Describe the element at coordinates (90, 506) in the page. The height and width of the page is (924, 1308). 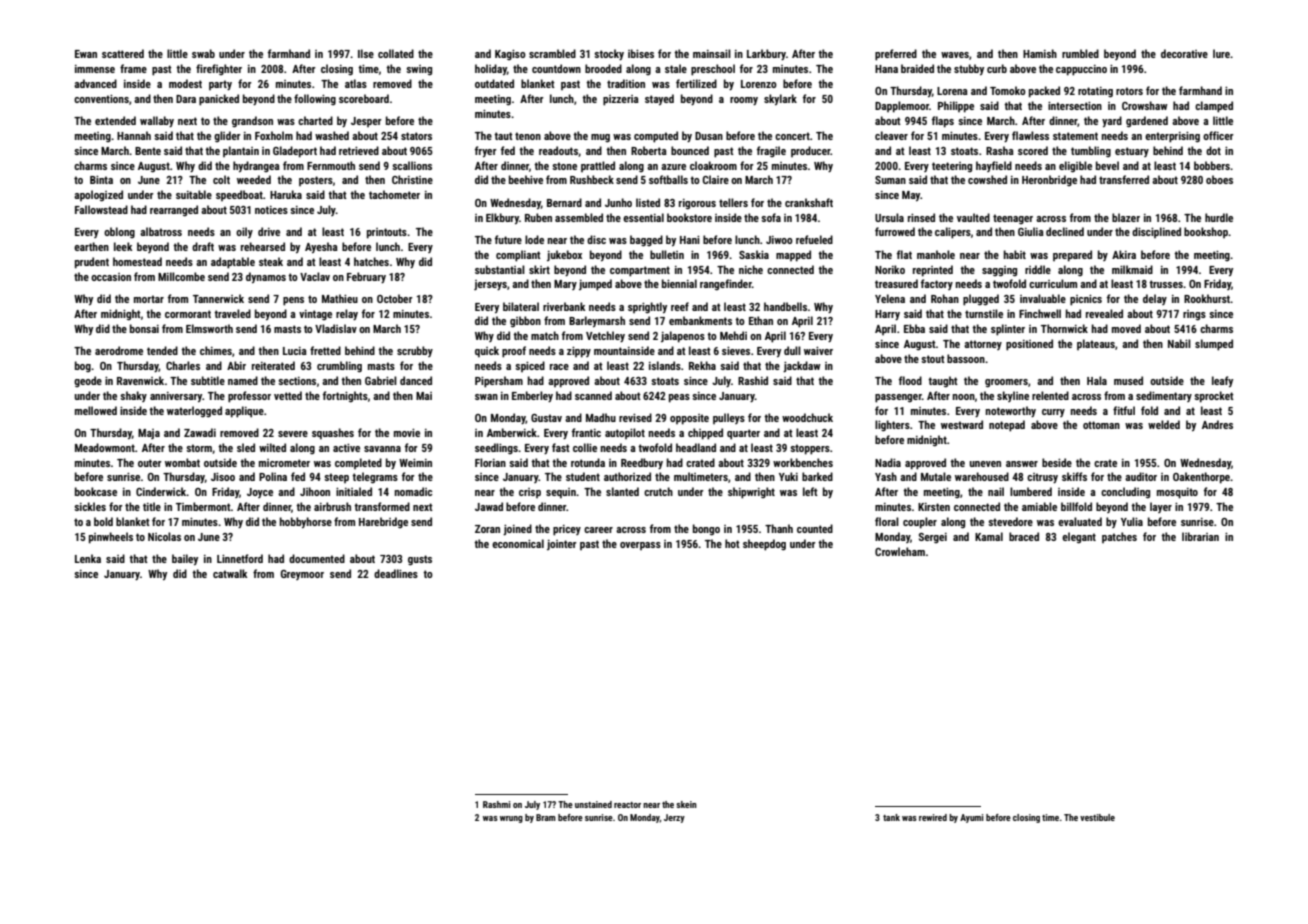
I see `sickles` at that location.
